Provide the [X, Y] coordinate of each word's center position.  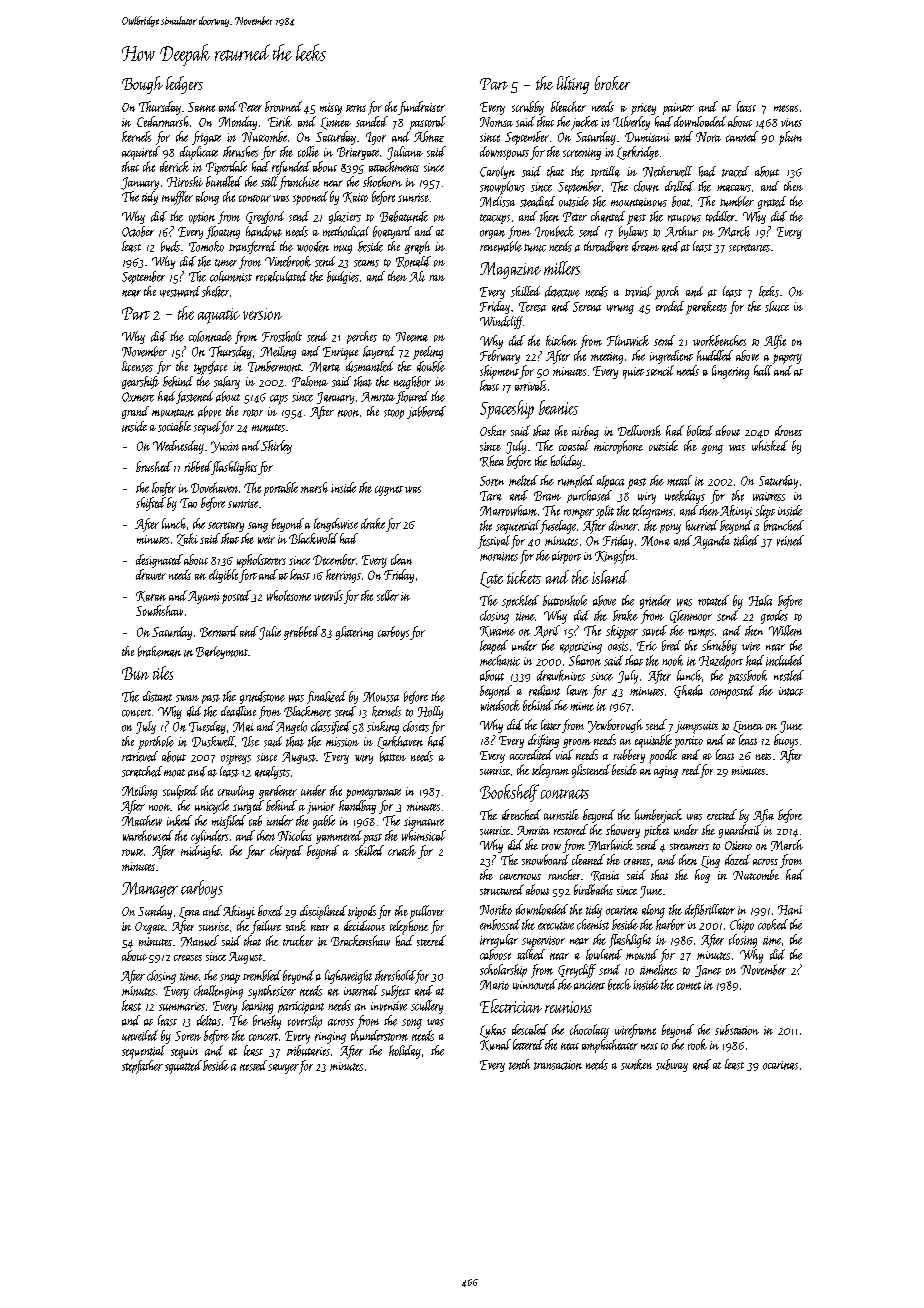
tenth [519, 1064]
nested [253, 1065]
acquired [141, 153]
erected [722, 814]
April [547, 631]
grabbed [302, 633]
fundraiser [421, 108]
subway [672, 1065]
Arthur [681, 231]
